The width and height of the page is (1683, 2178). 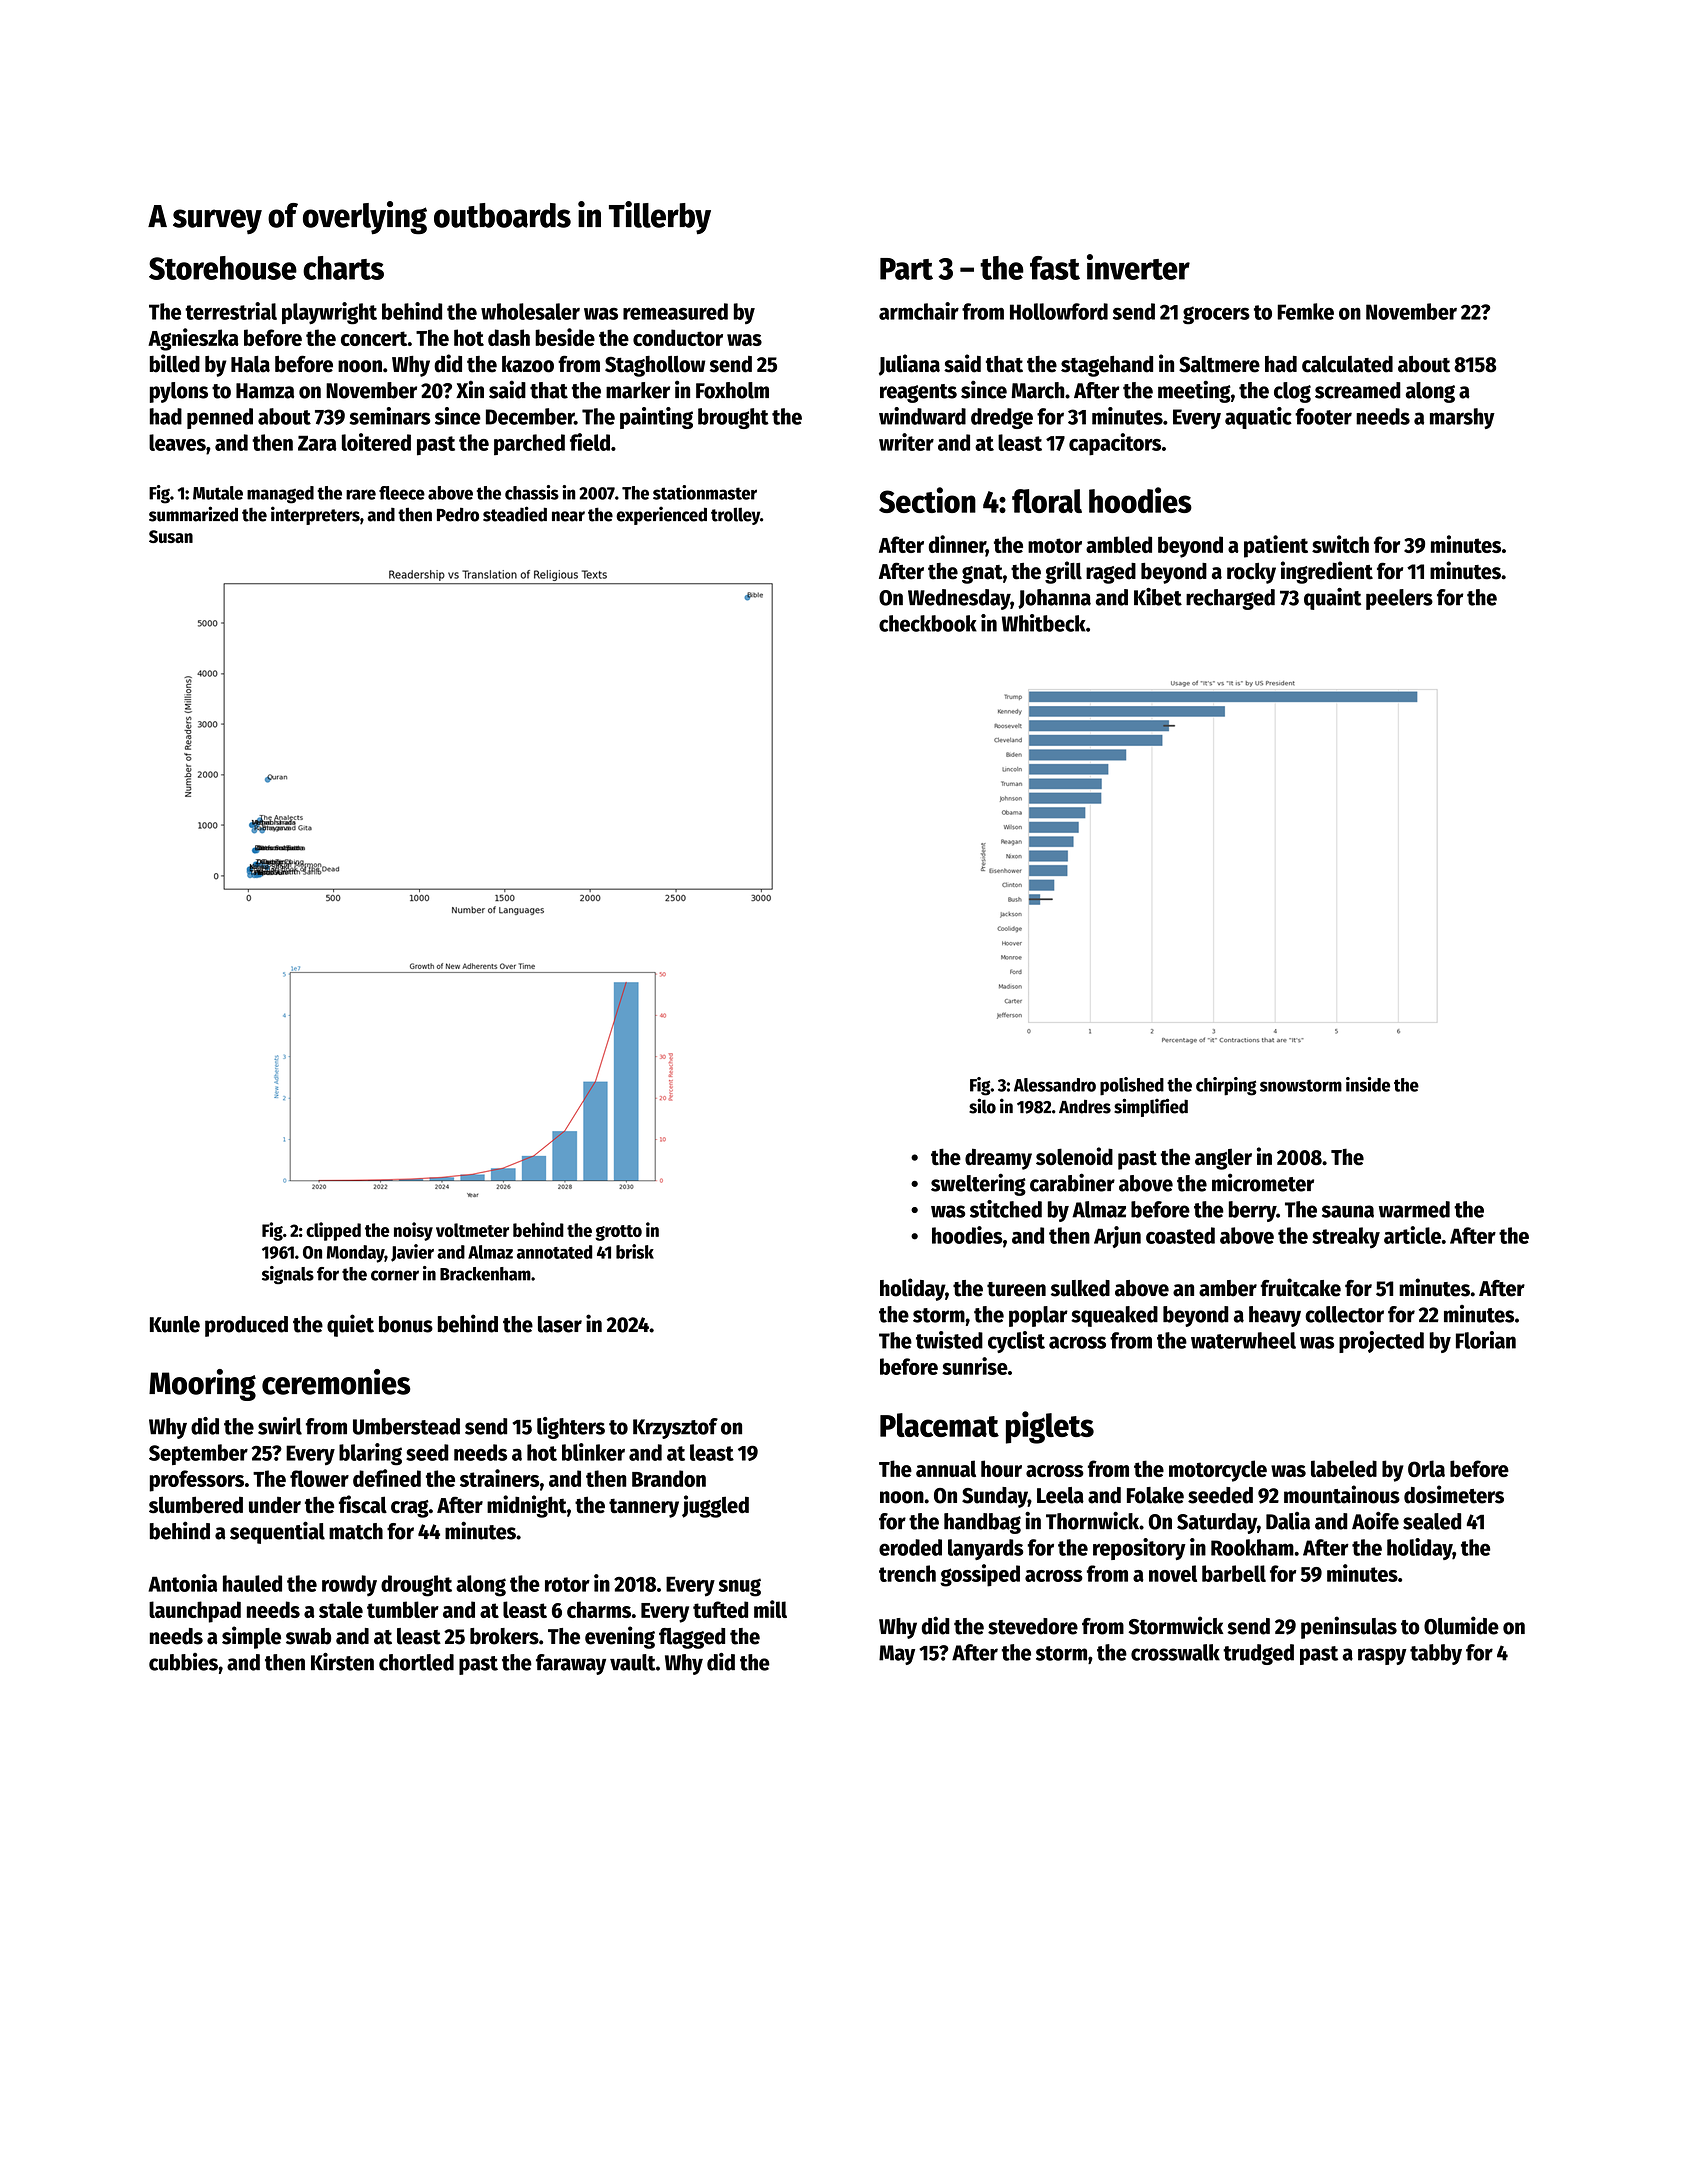 What do you see at coordinates (927, 500) in the page?
I see `Section` at bounding box center [927, 500].
